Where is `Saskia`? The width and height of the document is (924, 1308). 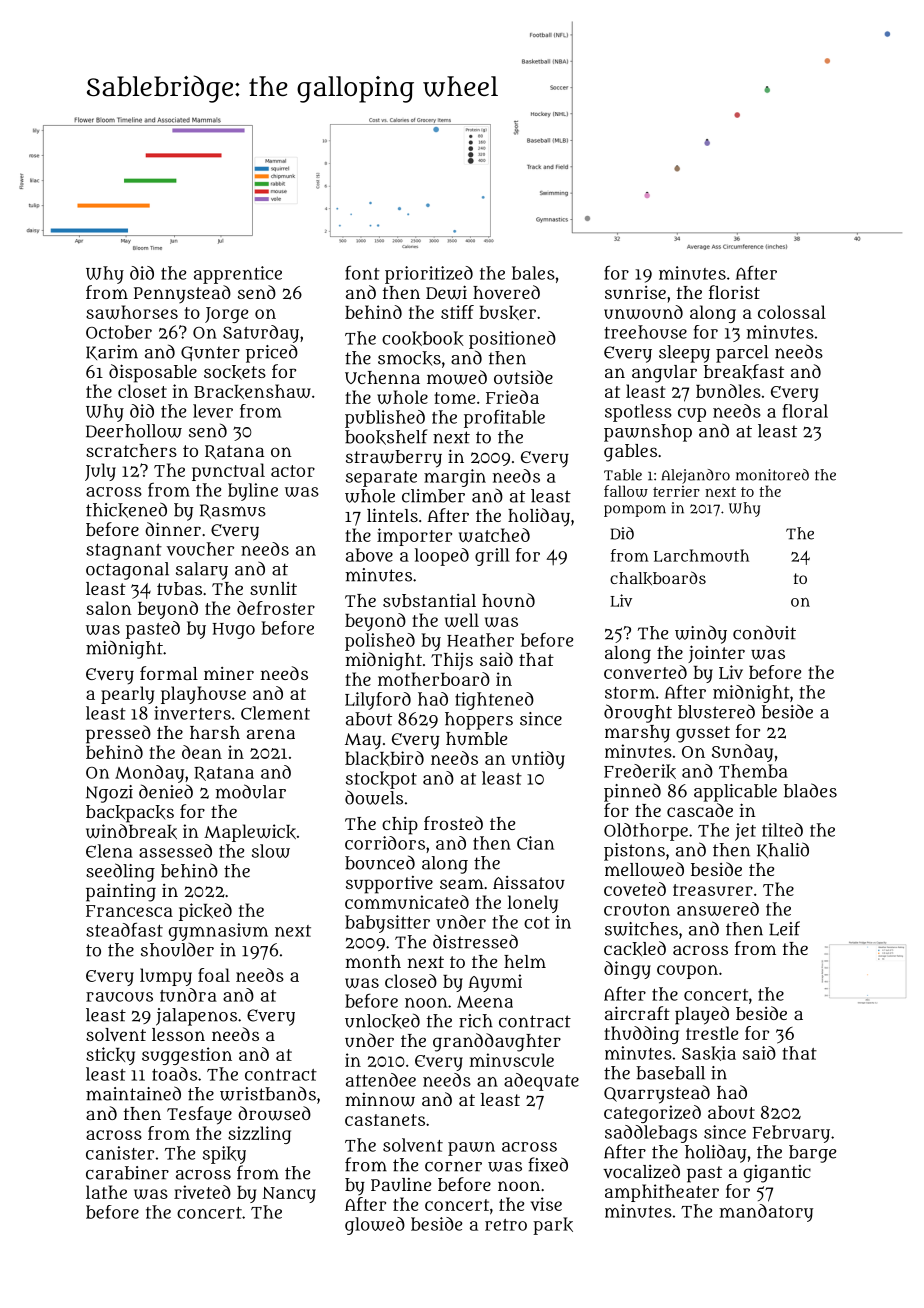 Saskia is located at coordinates (709, 1053).
